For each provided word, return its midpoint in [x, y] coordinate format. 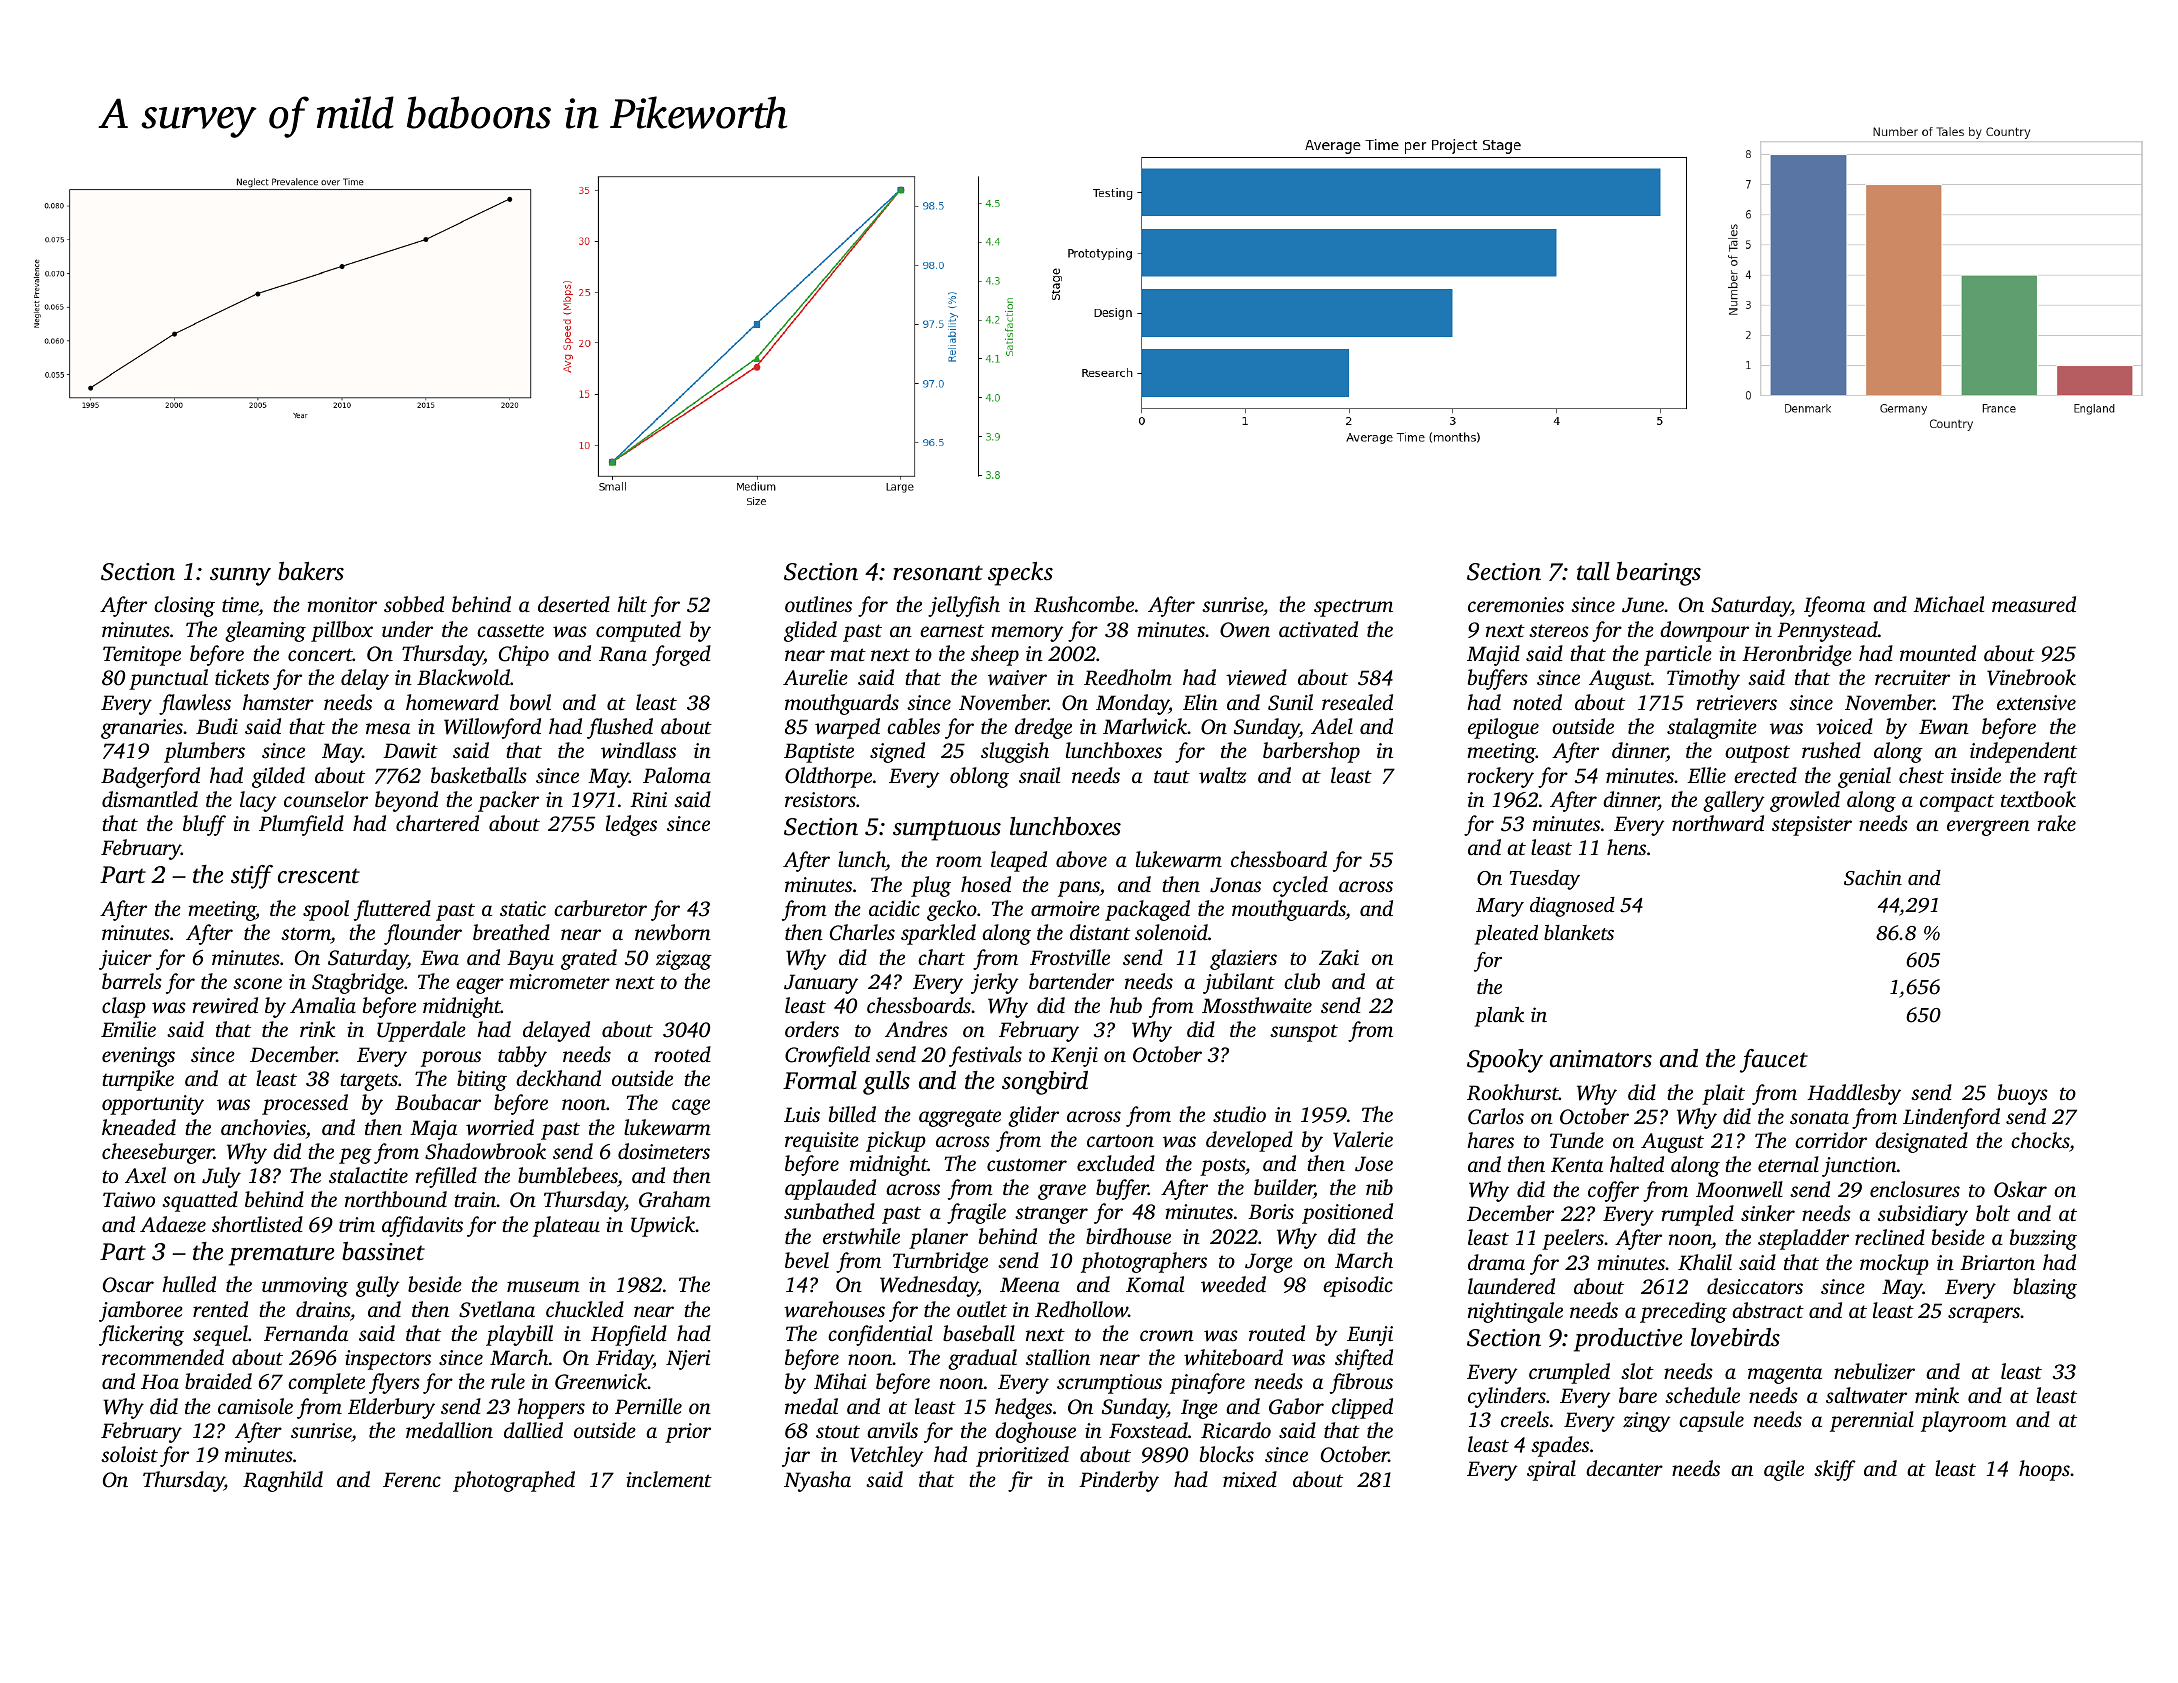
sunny [240, 577]
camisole [255, 1406]
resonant [938, 573]
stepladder [1803, 1239]
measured [2034, 604]
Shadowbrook [485, 1151]
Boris [1271, 1211]
